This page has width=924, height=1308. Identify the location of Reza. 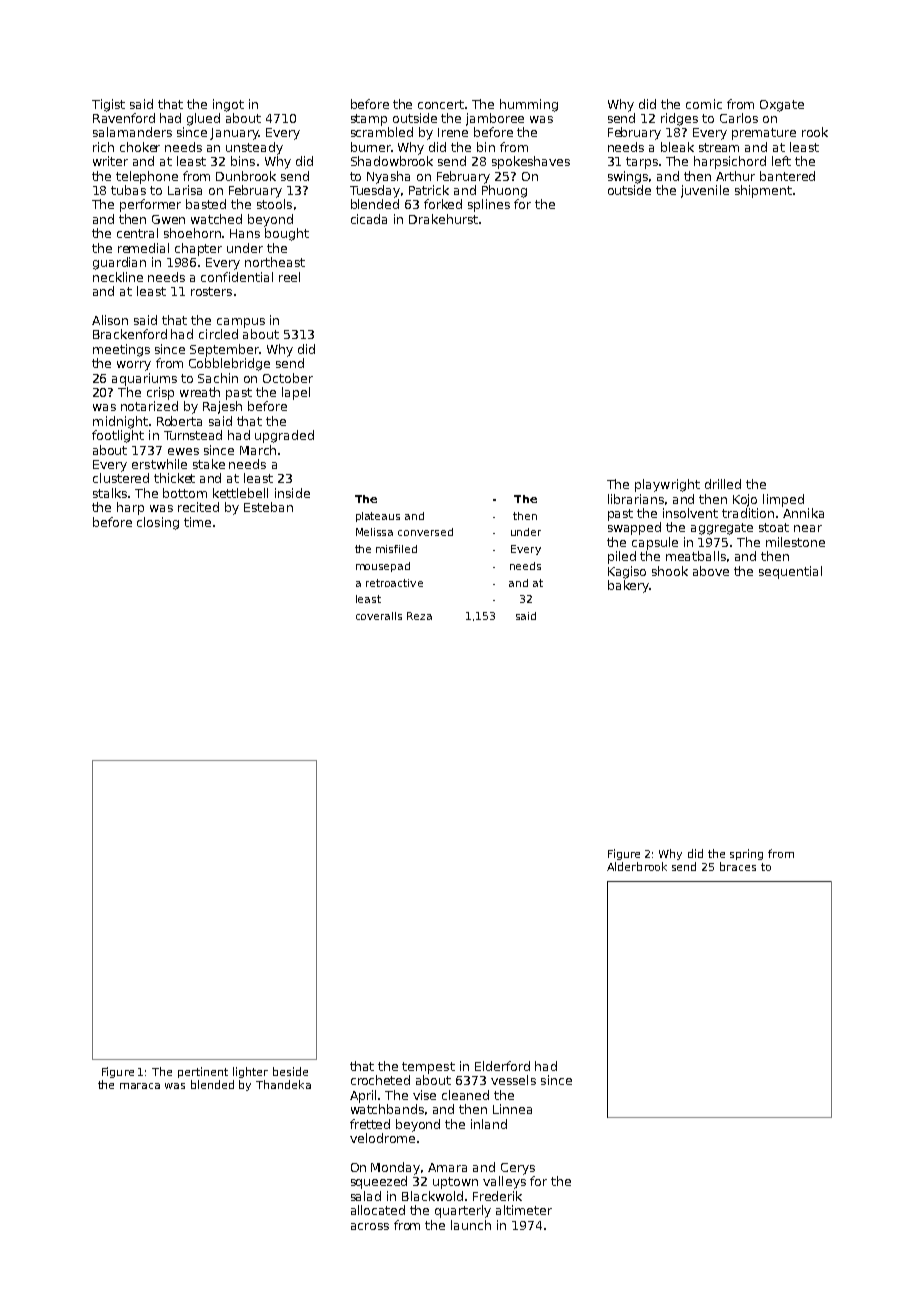
(419, 616).
